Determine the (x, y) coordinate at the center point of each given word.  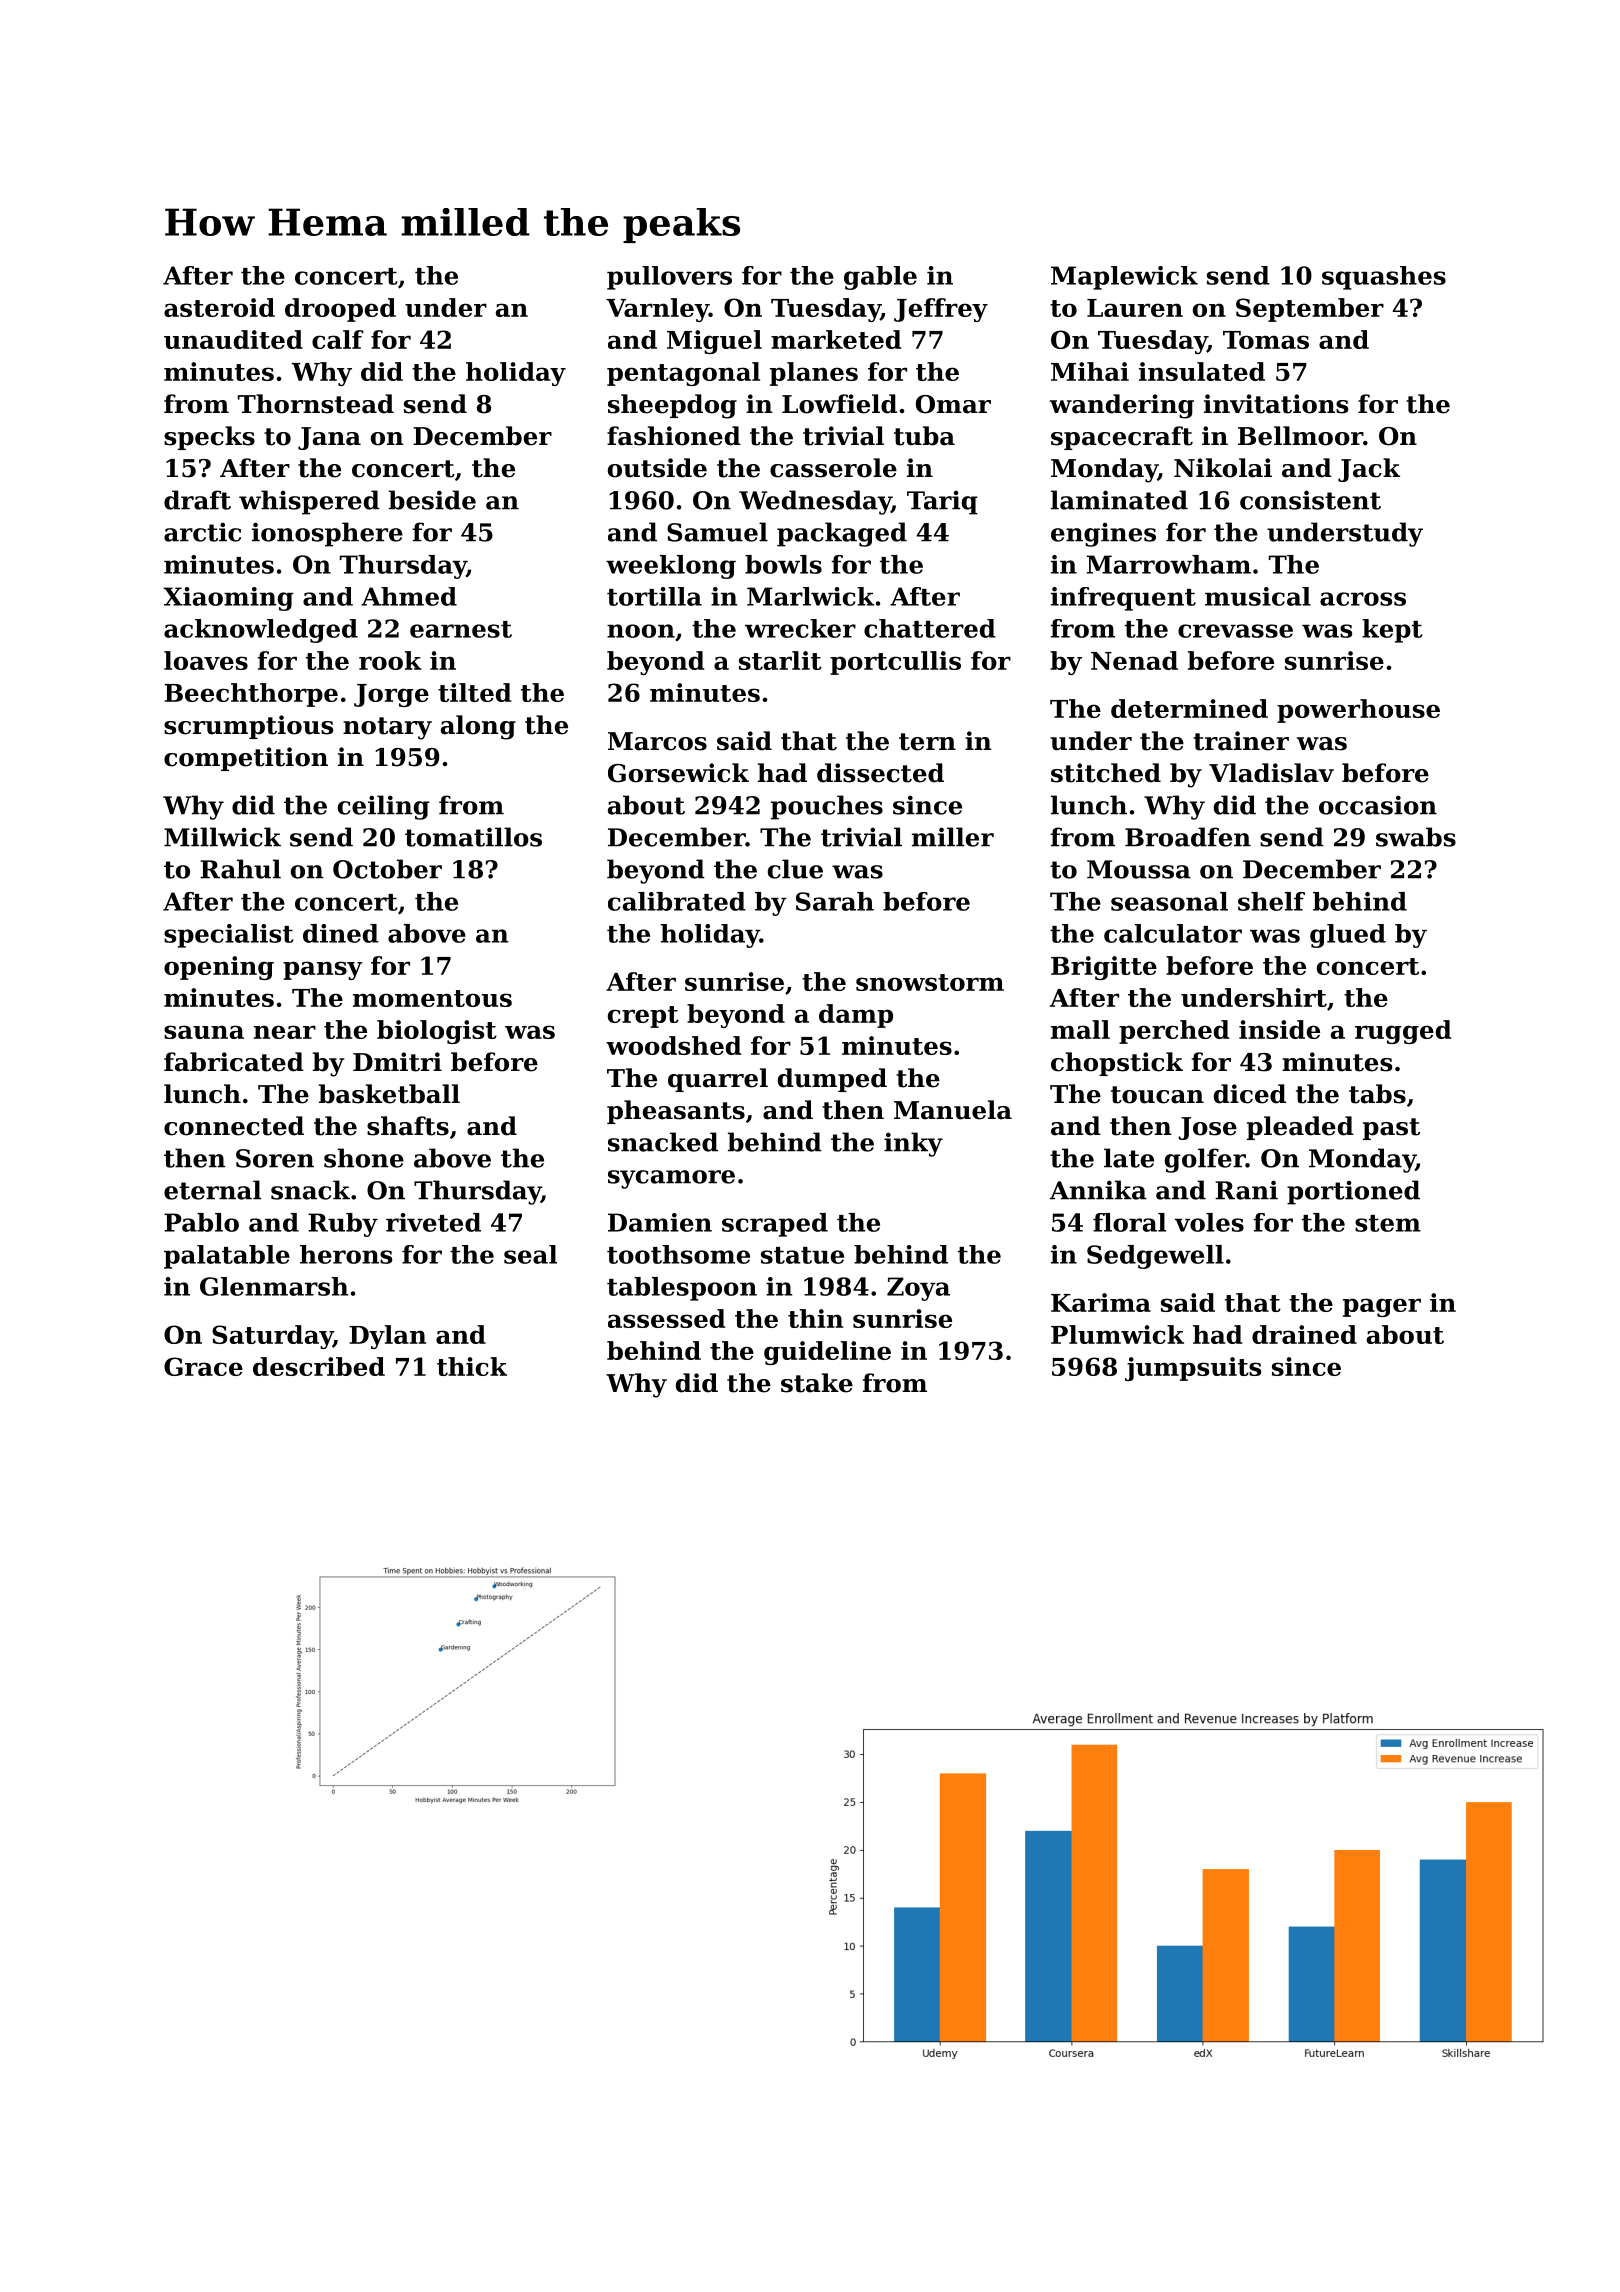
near (285, 1032)
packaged (842, 534)
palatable (227, 1257)
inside (1279, 1029)
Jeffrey (941, 310)
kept (1392, 631)
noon (641, 631)
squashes (1384, 278)
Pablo (201, 1222)
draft (197, 500)
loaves (206, 660)
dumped (832, 1080)
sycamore (671, 1179)
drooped (340, 310)
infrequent (1123, 599)
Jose (1207, 1128)
